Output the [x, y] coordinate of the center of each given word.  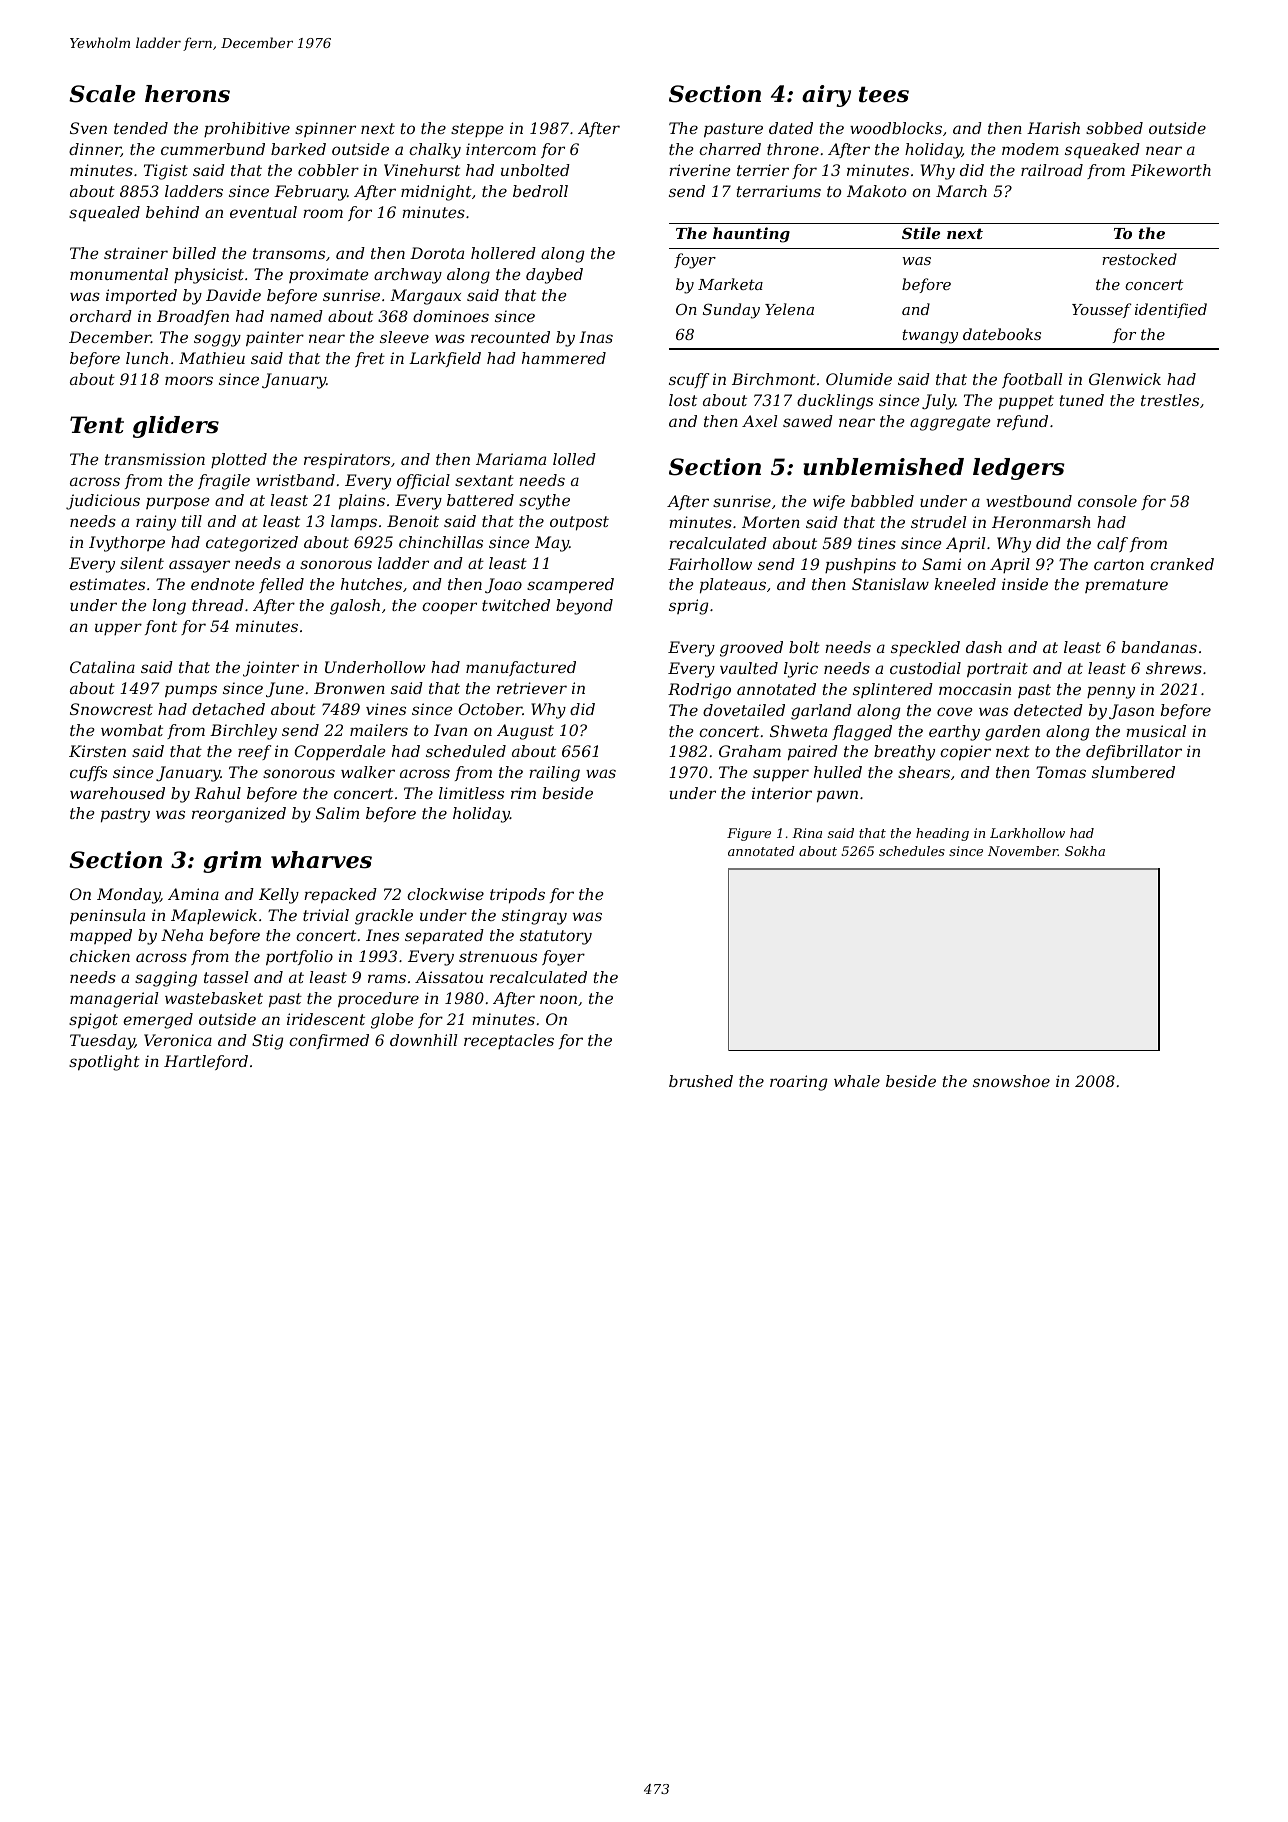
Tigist [166, 172]
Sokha [1085, 851]
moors [189, 380]
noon [558, 999]
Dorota [437, 253]
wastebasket [214, 998]
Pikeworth [1171, 170]
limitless [471, 793]
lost [683, 400]
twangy [930, 336]
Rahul [217, 793]
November [1023, 851]
